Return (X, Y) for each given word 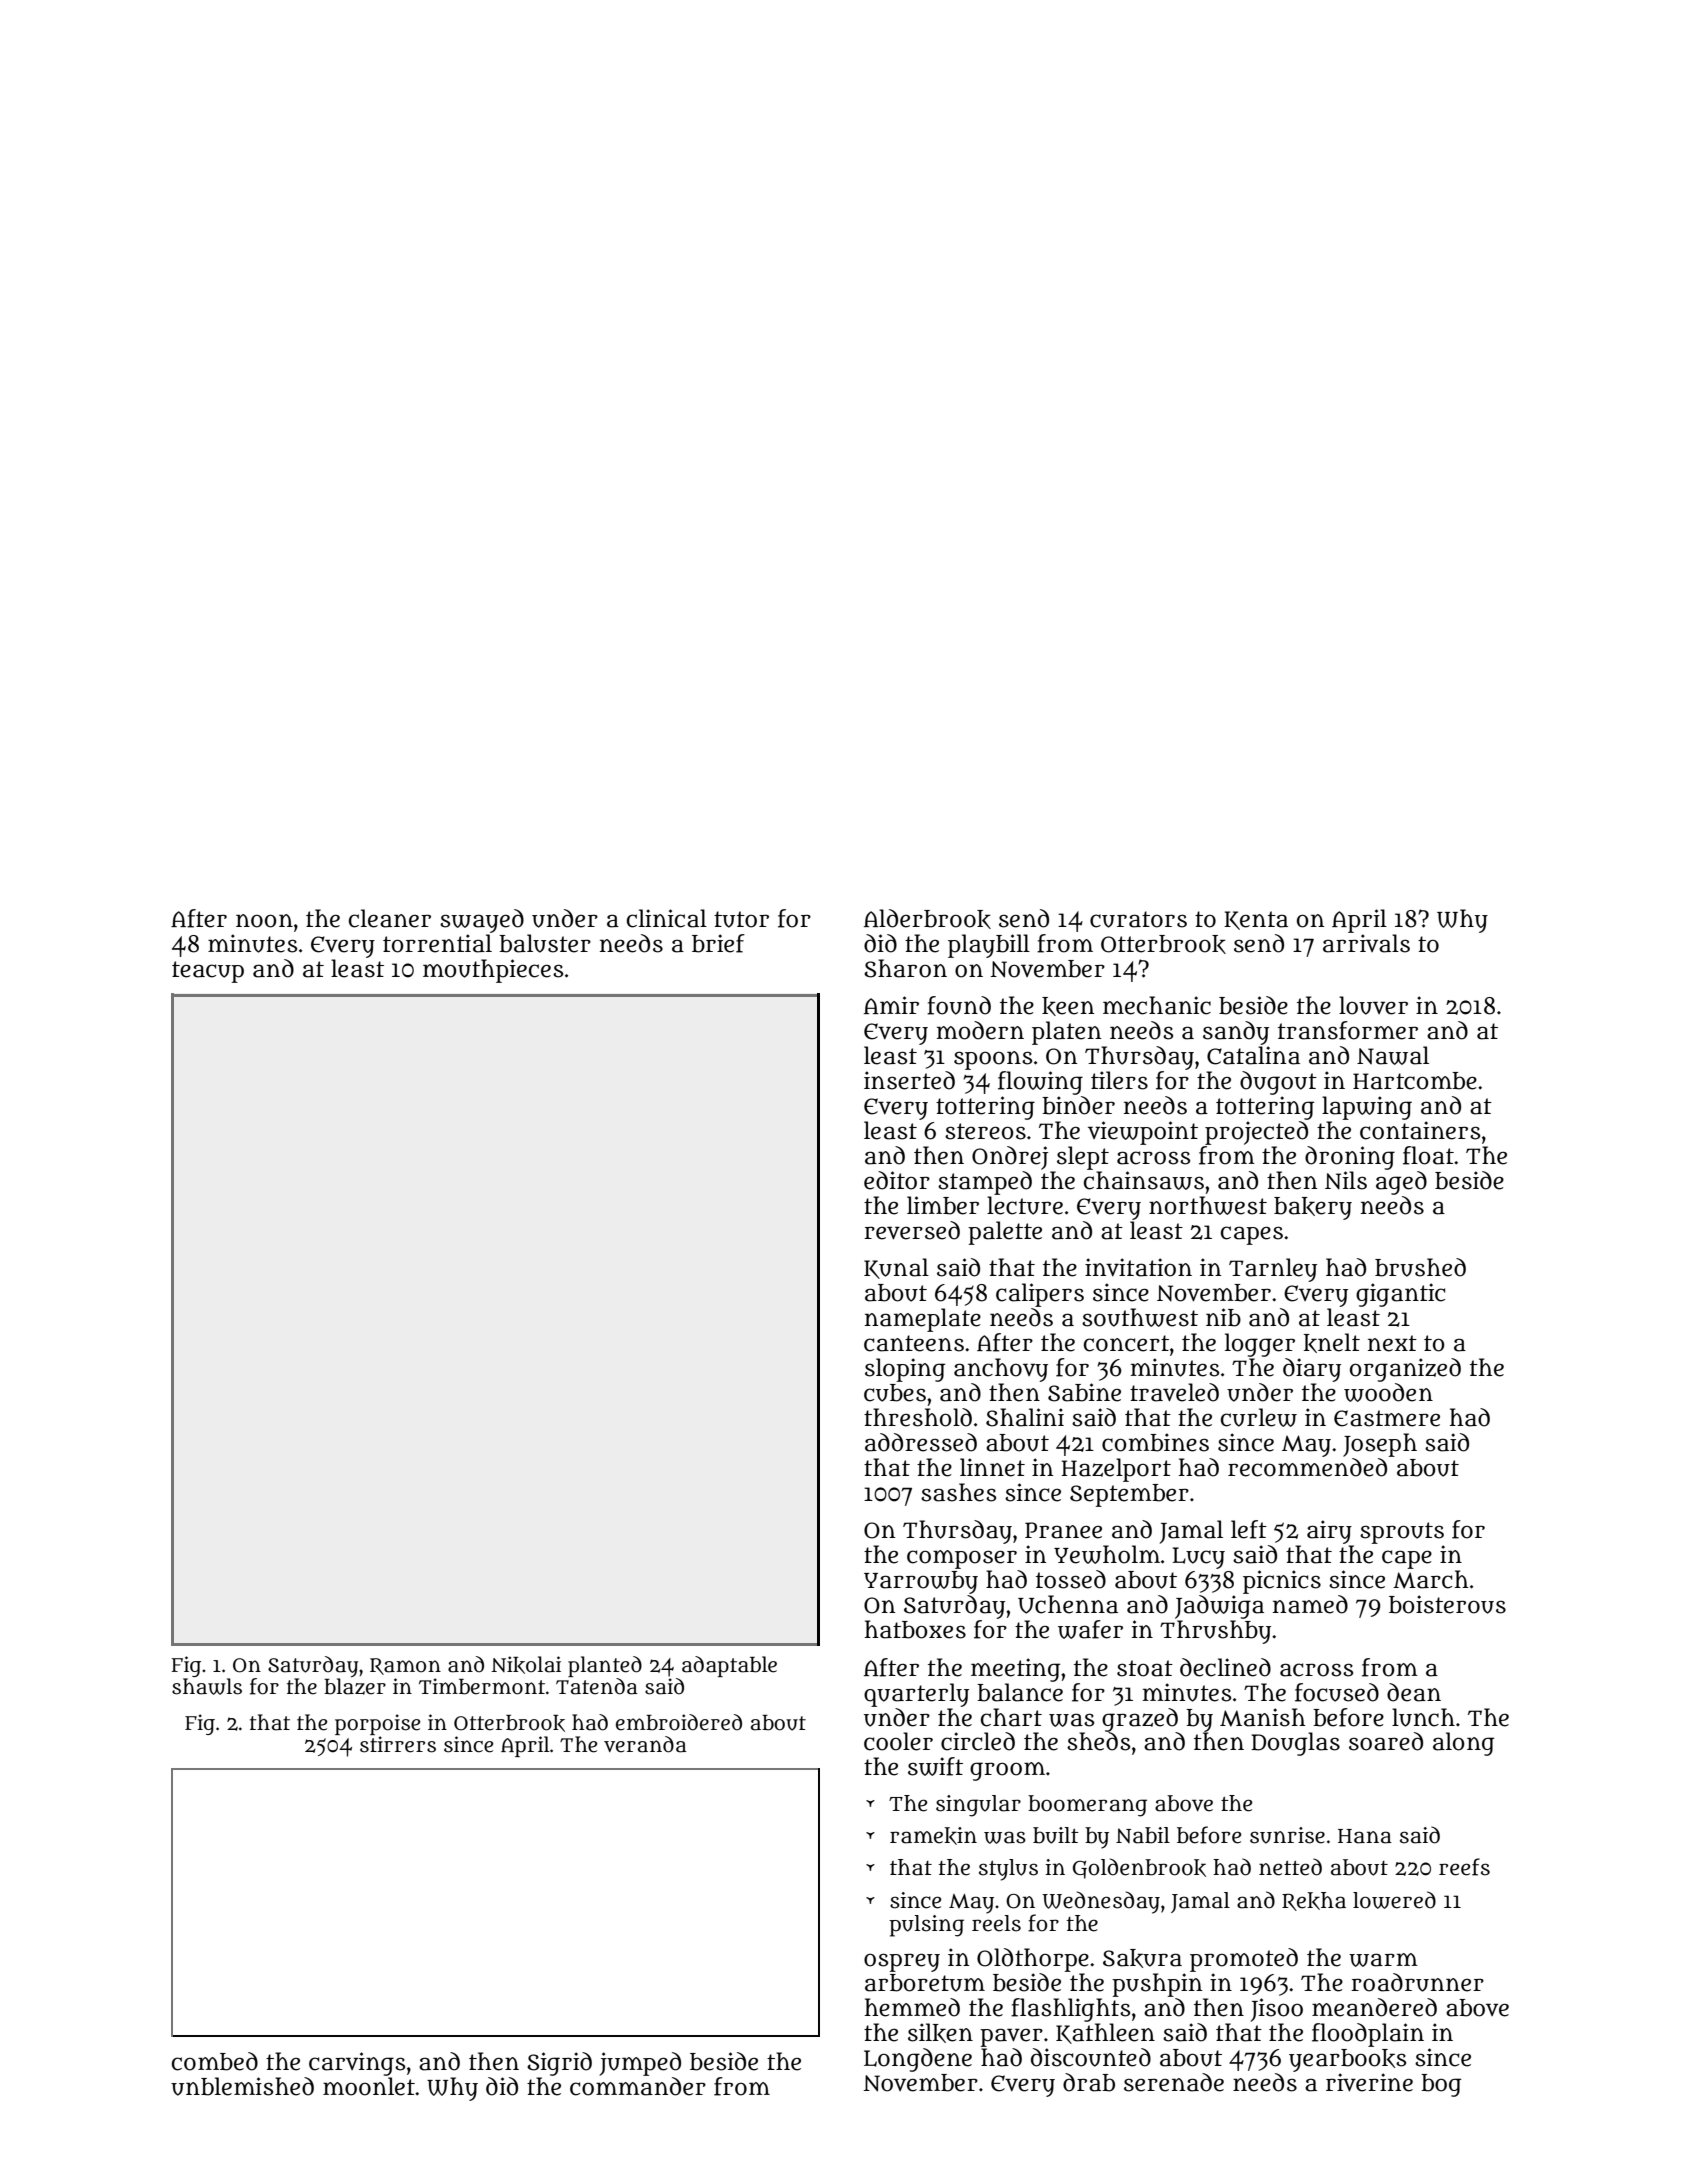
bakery (1313, 1208)
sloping (905, 1370)
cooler (898, 1741)
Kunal (896, 1268)
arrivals (1366, 943)
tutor (741, 919)
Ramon (405, 1666)
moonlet (369, 2086)
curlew (1259, 1417)
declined (1225, 1667)
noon (264, 921)
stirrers (398, 1744)
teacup (208, 972)
